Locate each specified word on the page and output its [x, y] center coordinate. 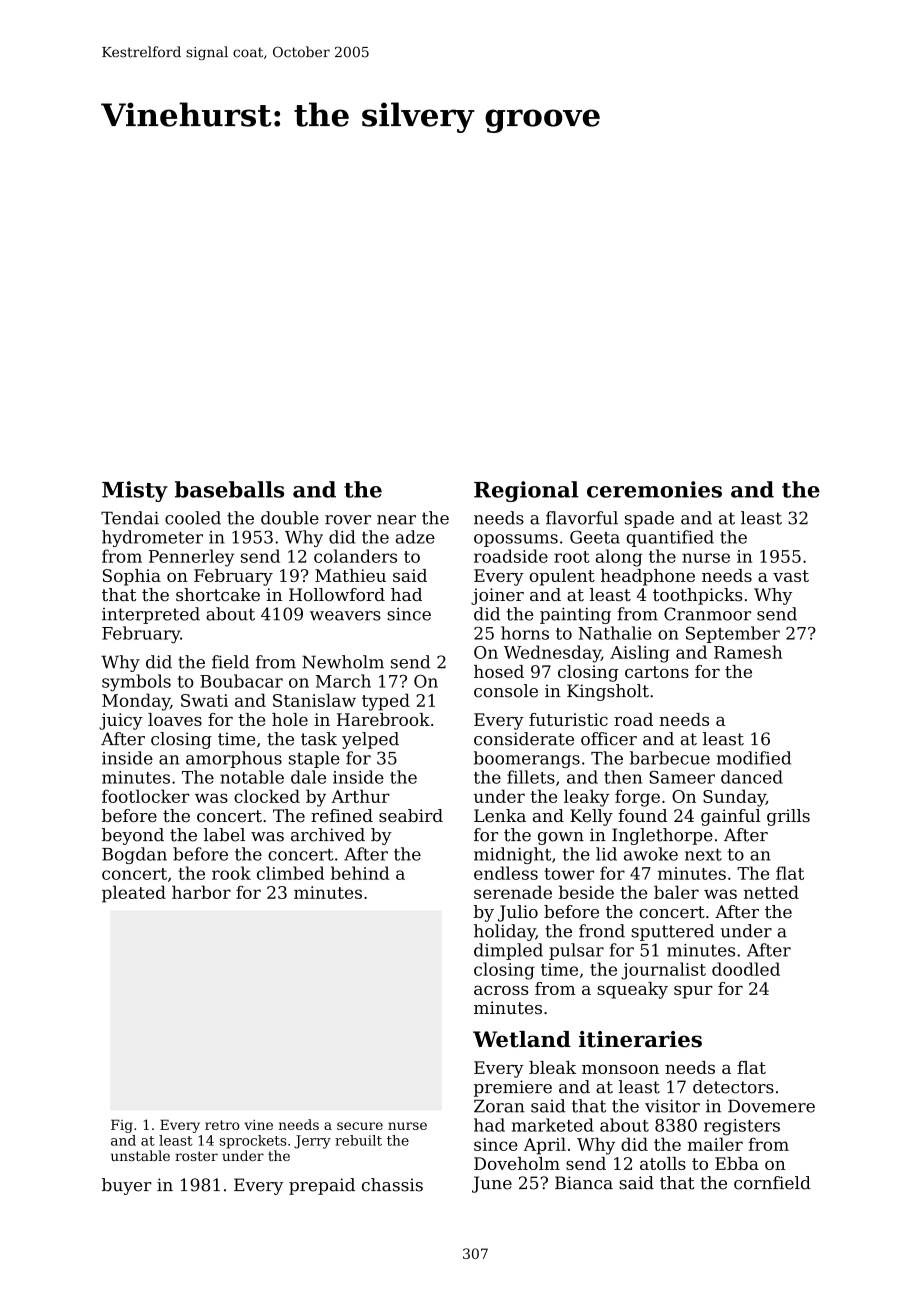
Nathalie [615, 633]
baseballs [229, 489]
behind [360, 873]
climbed [290, 873]
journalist [663, 971]
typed [386, 702]
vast [791, 576]
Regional [526, 491]
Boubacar [241, 681]
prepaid [322, 1186]
